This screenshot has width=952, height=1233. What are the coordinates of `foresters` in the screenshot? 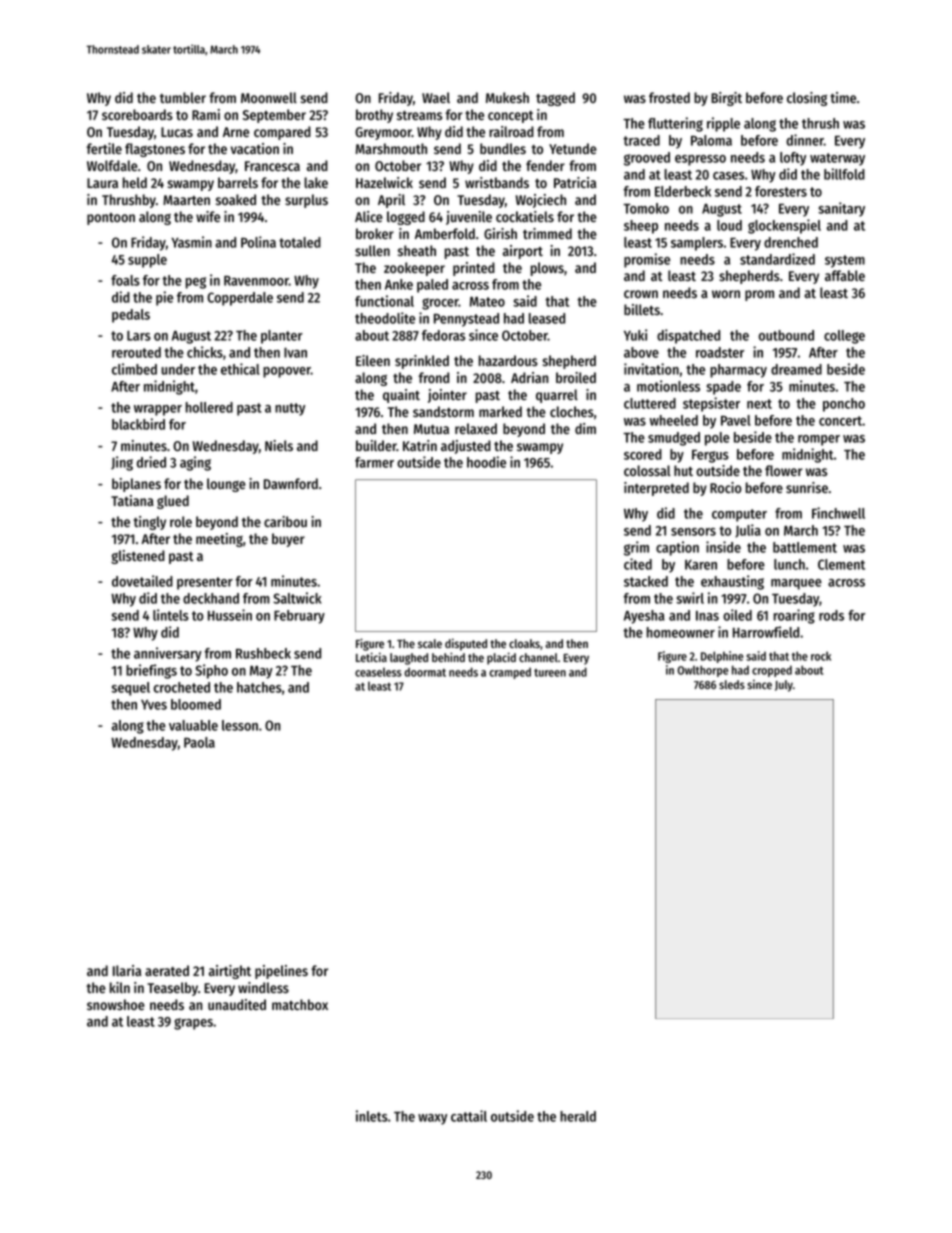 It's located at (781, 191).
